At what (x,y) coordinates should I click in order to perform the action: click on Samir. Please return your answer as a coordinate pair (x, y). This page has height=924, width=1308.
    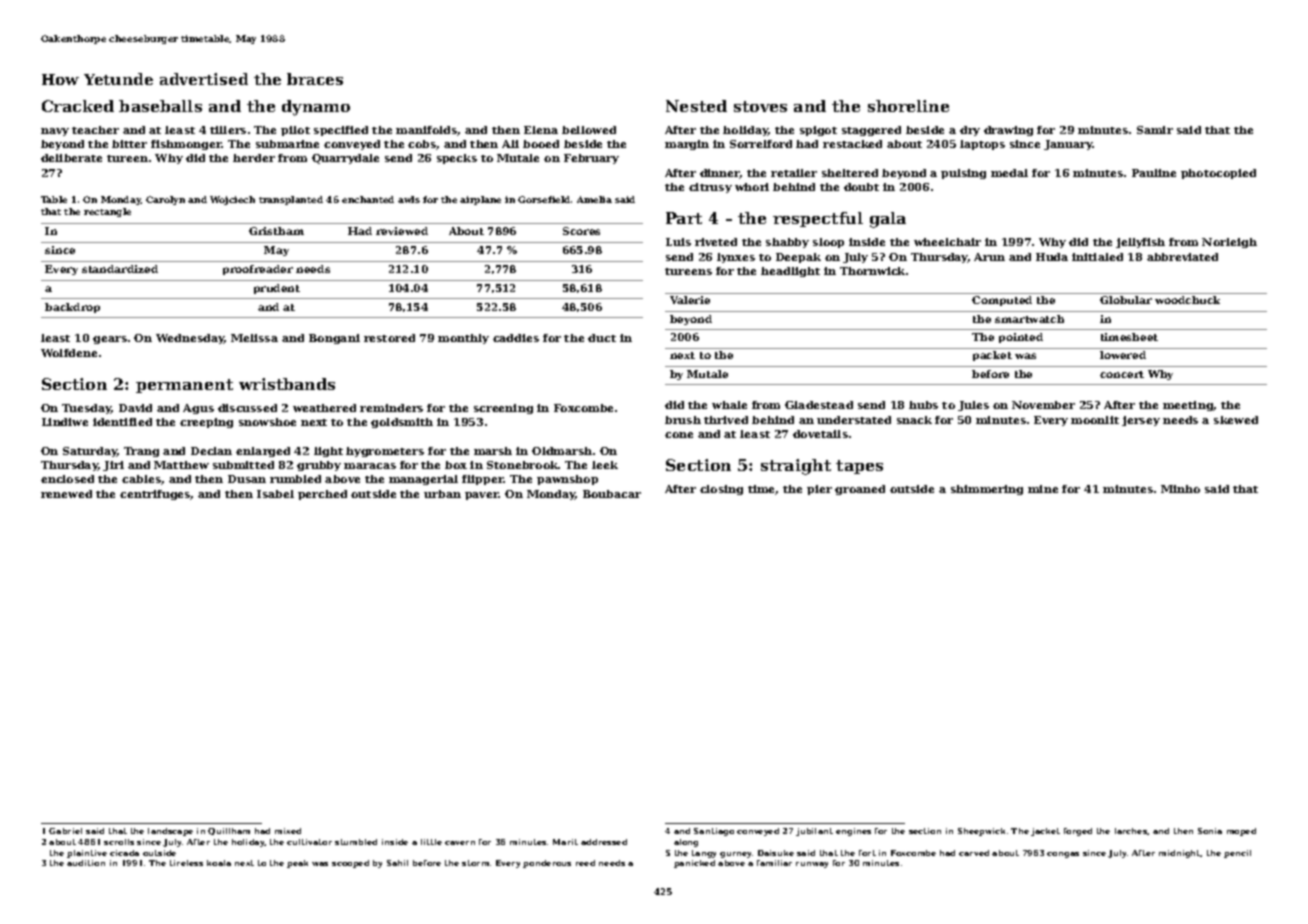
    Looking at the image, I should click on (1155, 130).
